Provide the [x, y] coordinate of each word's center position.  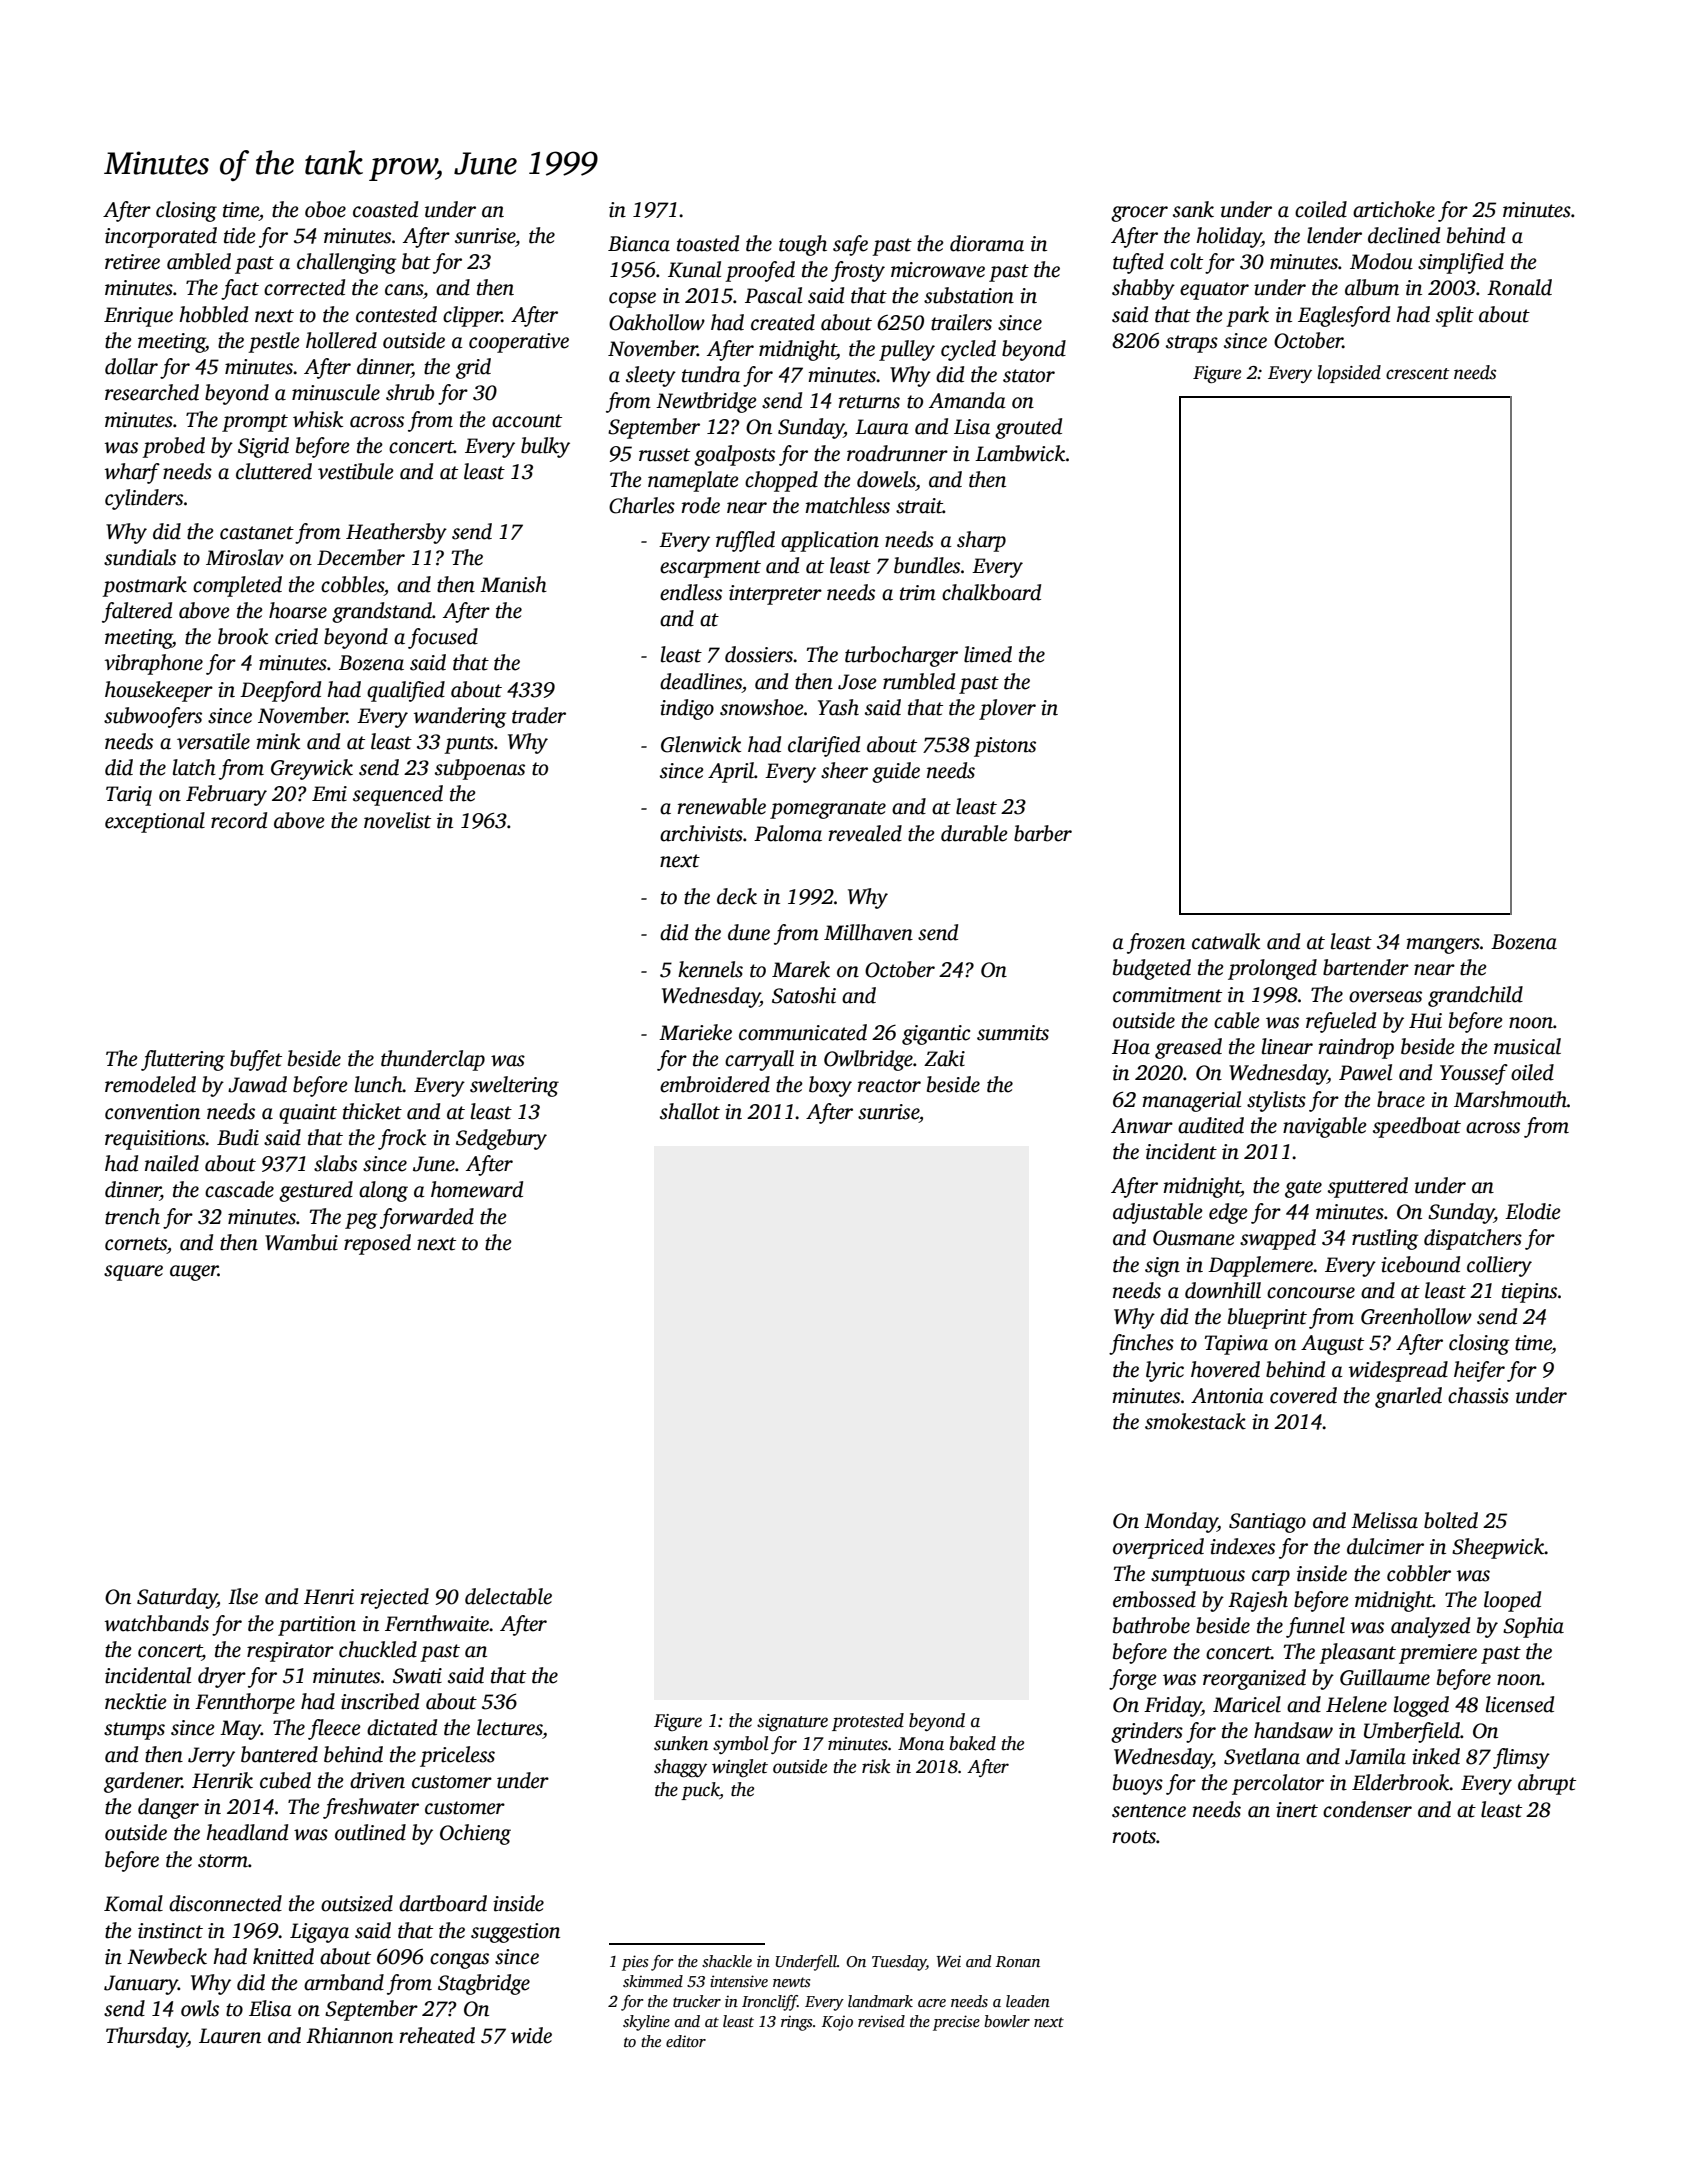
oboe [325, 209]
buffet [256, 1060]
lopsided [1349, 374]
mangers [1443, 946]
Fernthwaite [437, 1623]
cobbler [1419, 1573]
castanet [257, 533]
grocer [1139, 214]
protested [868, 1722]
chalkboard [991, 592]
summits [1013, 1033]
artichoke [1394, 209]
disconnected [225, 1903]
